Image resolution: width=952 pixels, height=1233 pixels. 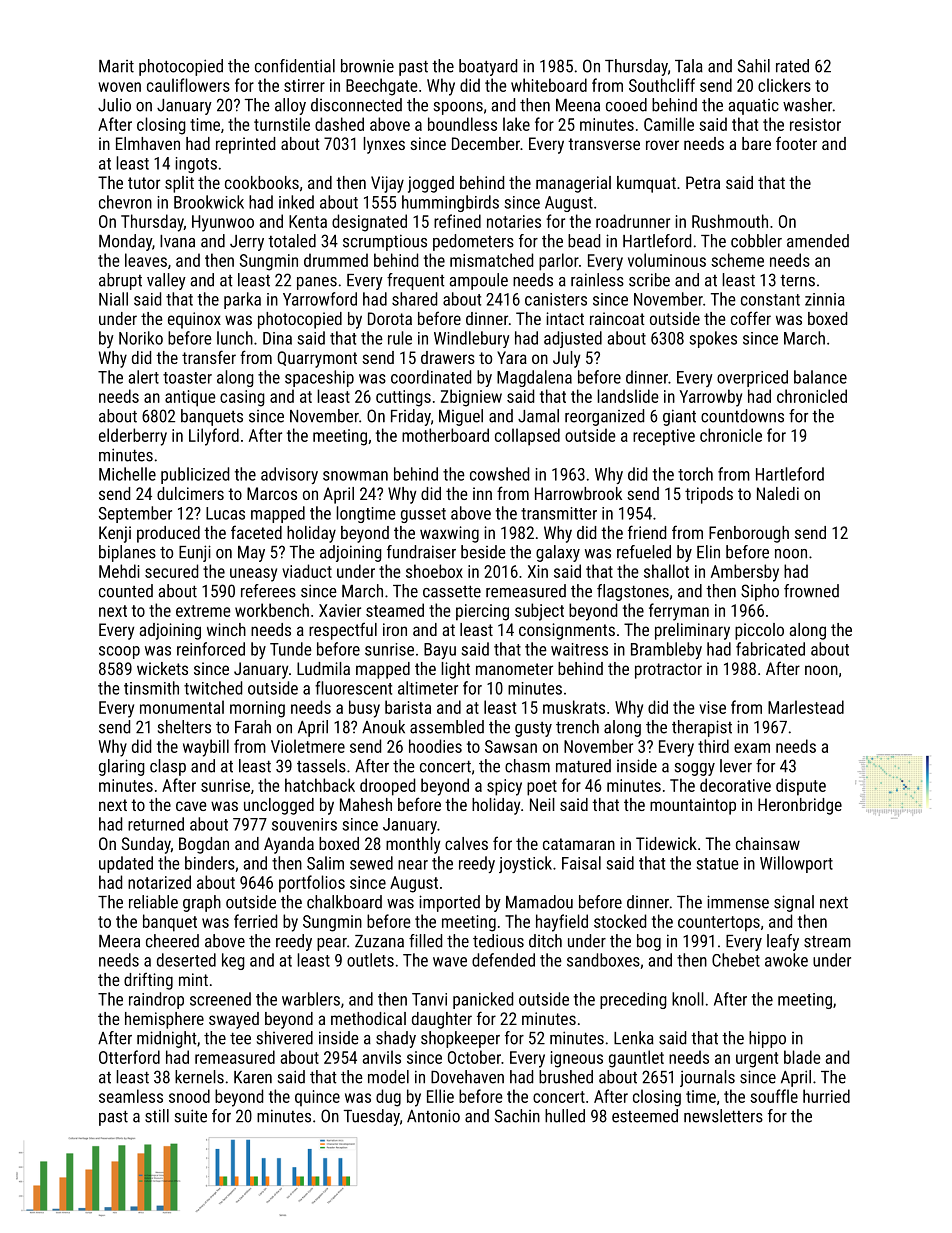 What do you see at coordinates (191, 1116) in the document?
I see `suite` at bounding box center [191, 1116].
